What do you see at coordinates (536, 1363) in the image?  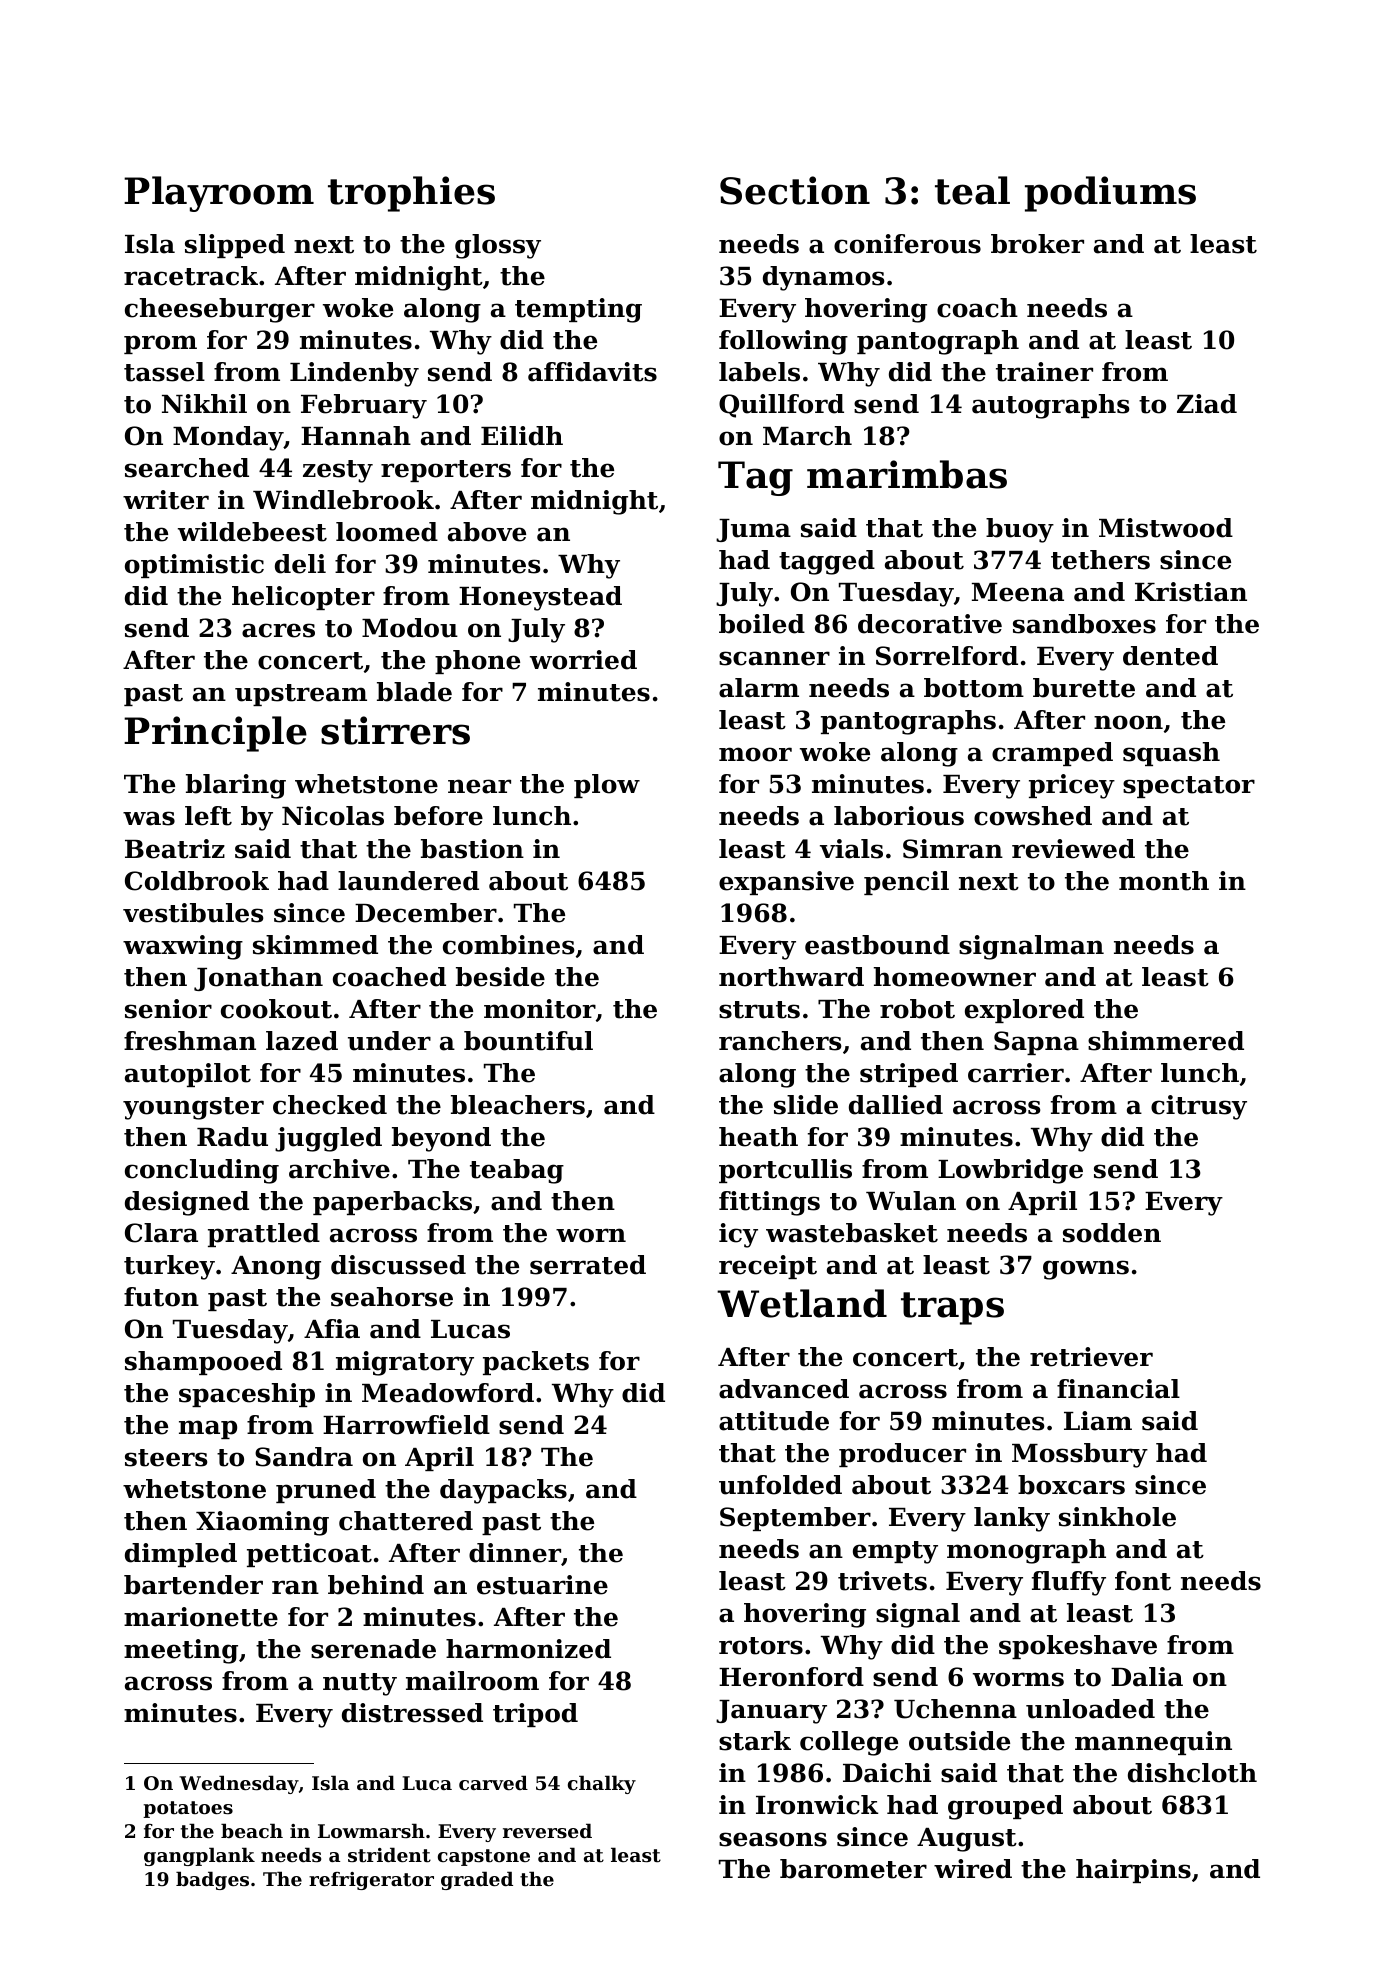 I see `packets` at bounding box center [536, 1363].
